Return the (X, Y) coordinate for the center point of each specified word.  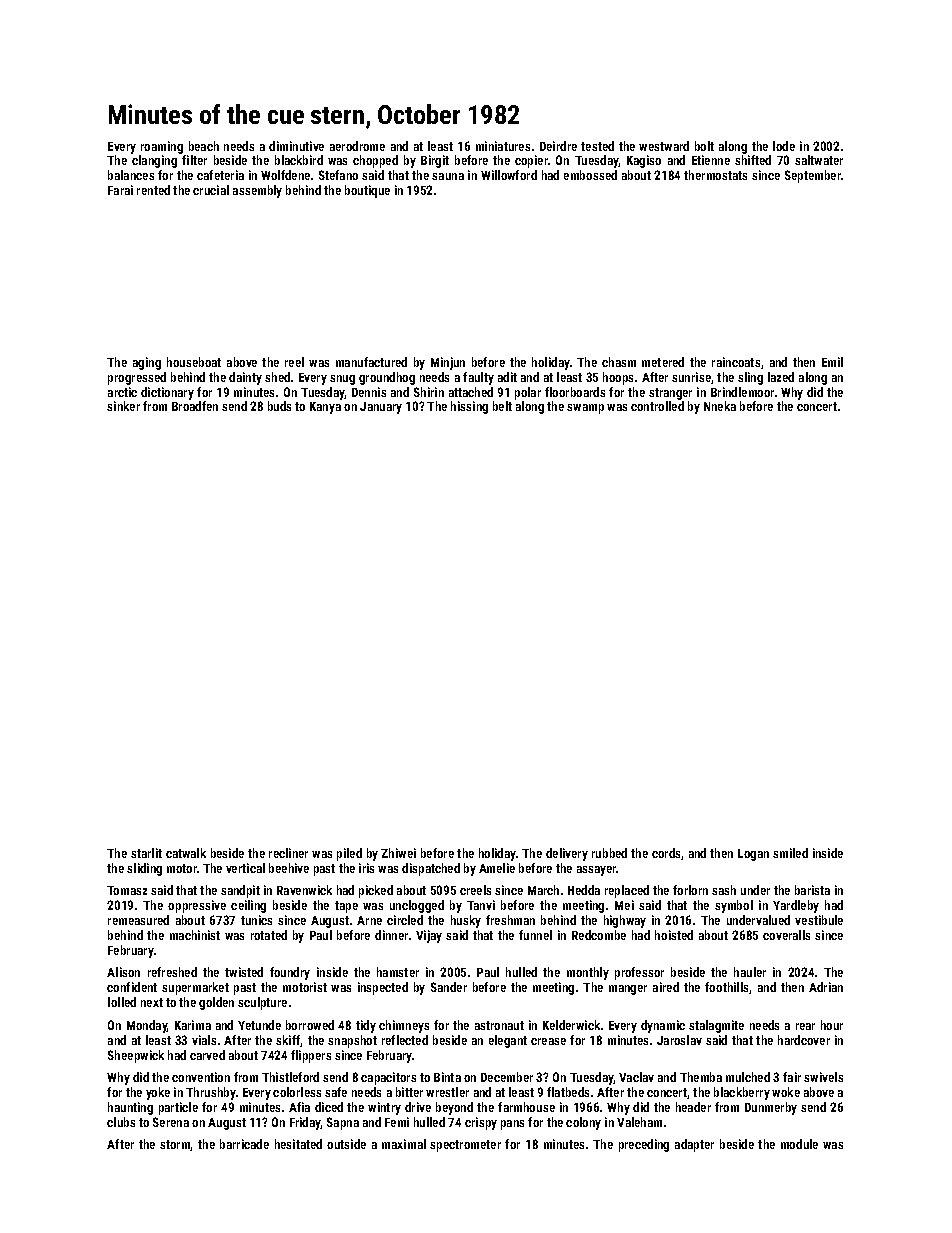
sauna (448, 176)
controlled (657, 406)
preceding (644, 1145)
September (813, 176)
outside (346, 1144)
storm (175, 1145)
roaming (162, 147)
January (381, 408)
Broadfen (195, 406)
